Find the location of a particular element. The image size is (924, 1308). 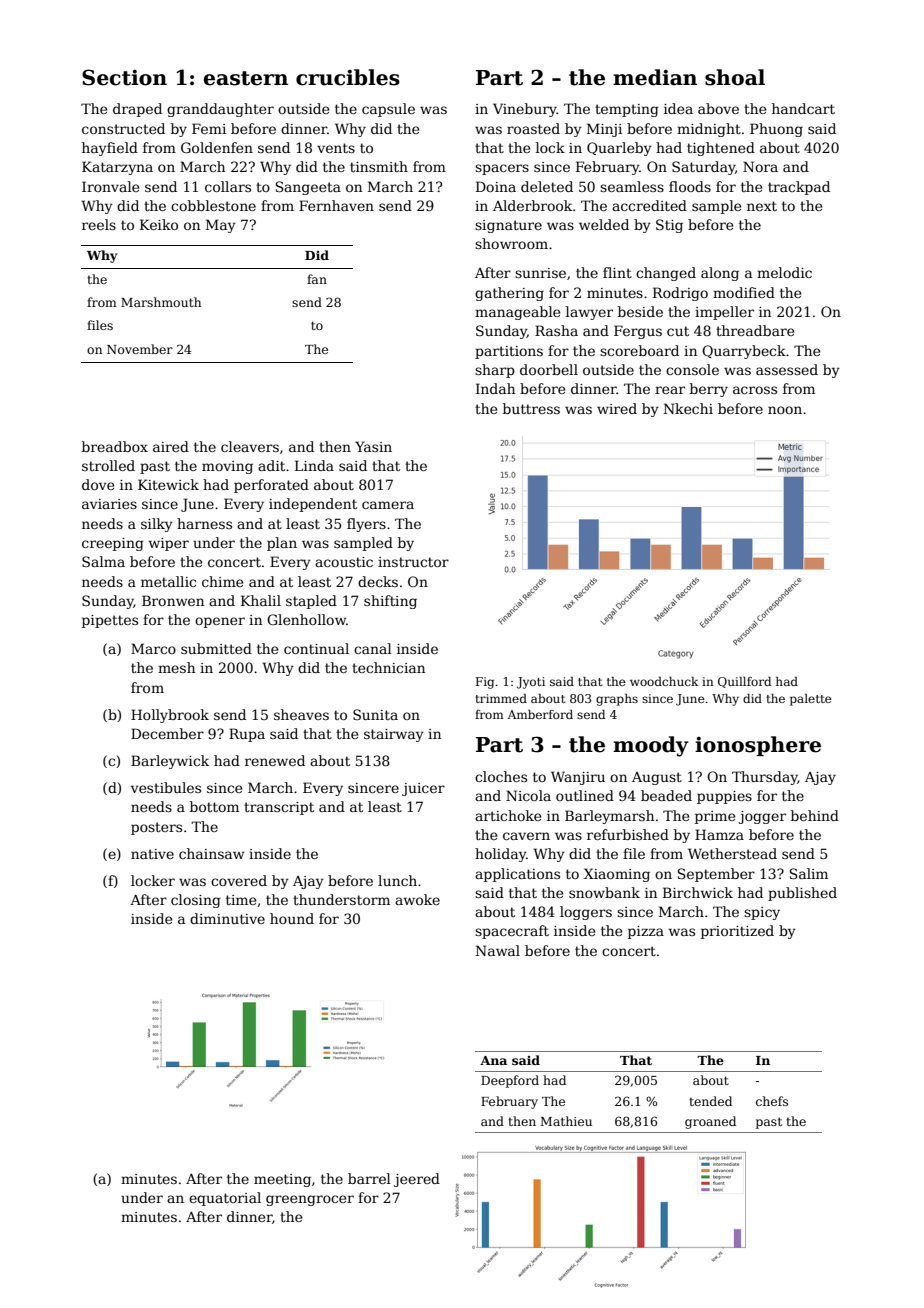

Marshmouth is located at coordinates (161, 302).
